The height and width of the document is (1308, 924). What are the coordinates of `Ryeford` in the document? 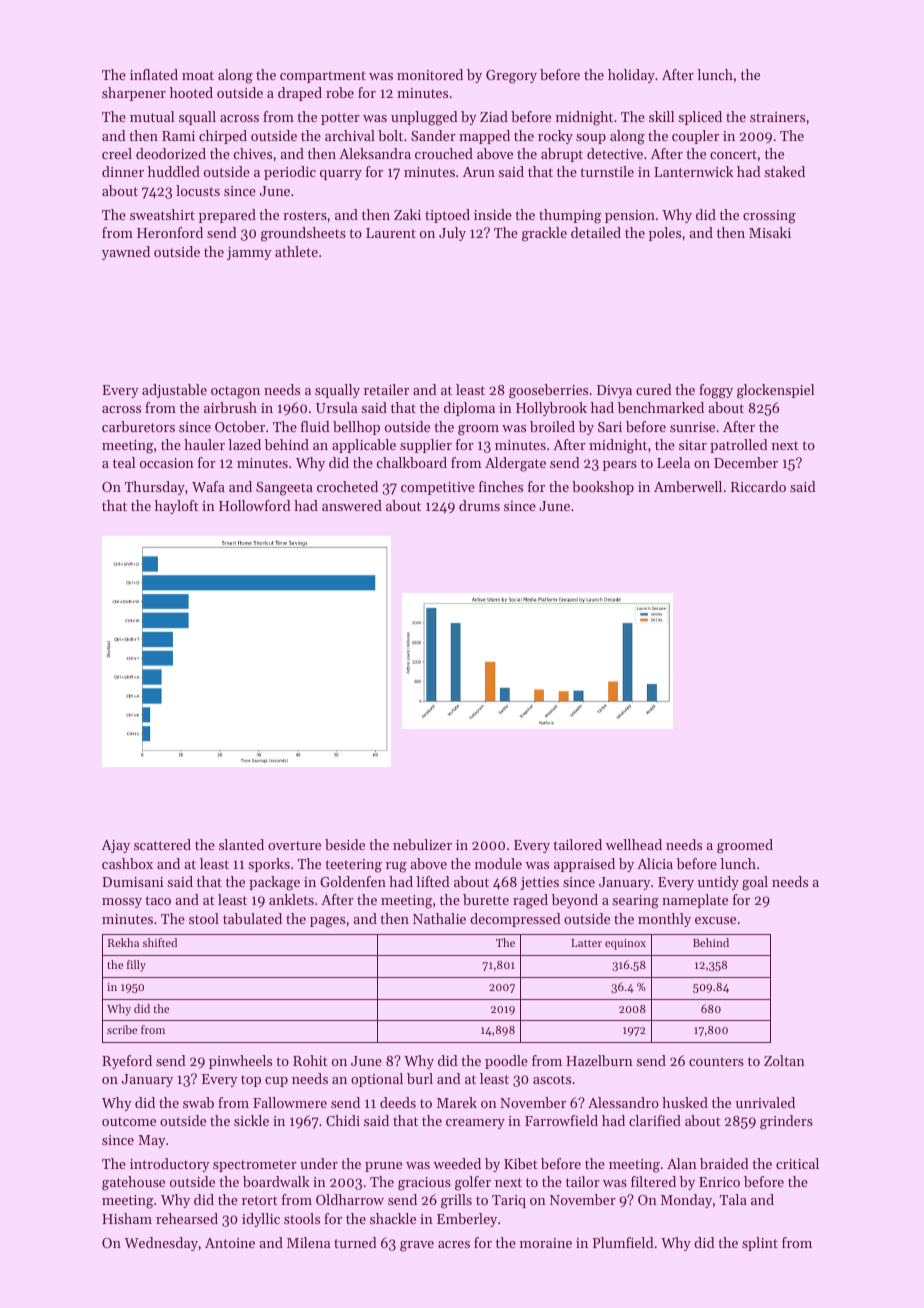 It's located at (127, 1062).
